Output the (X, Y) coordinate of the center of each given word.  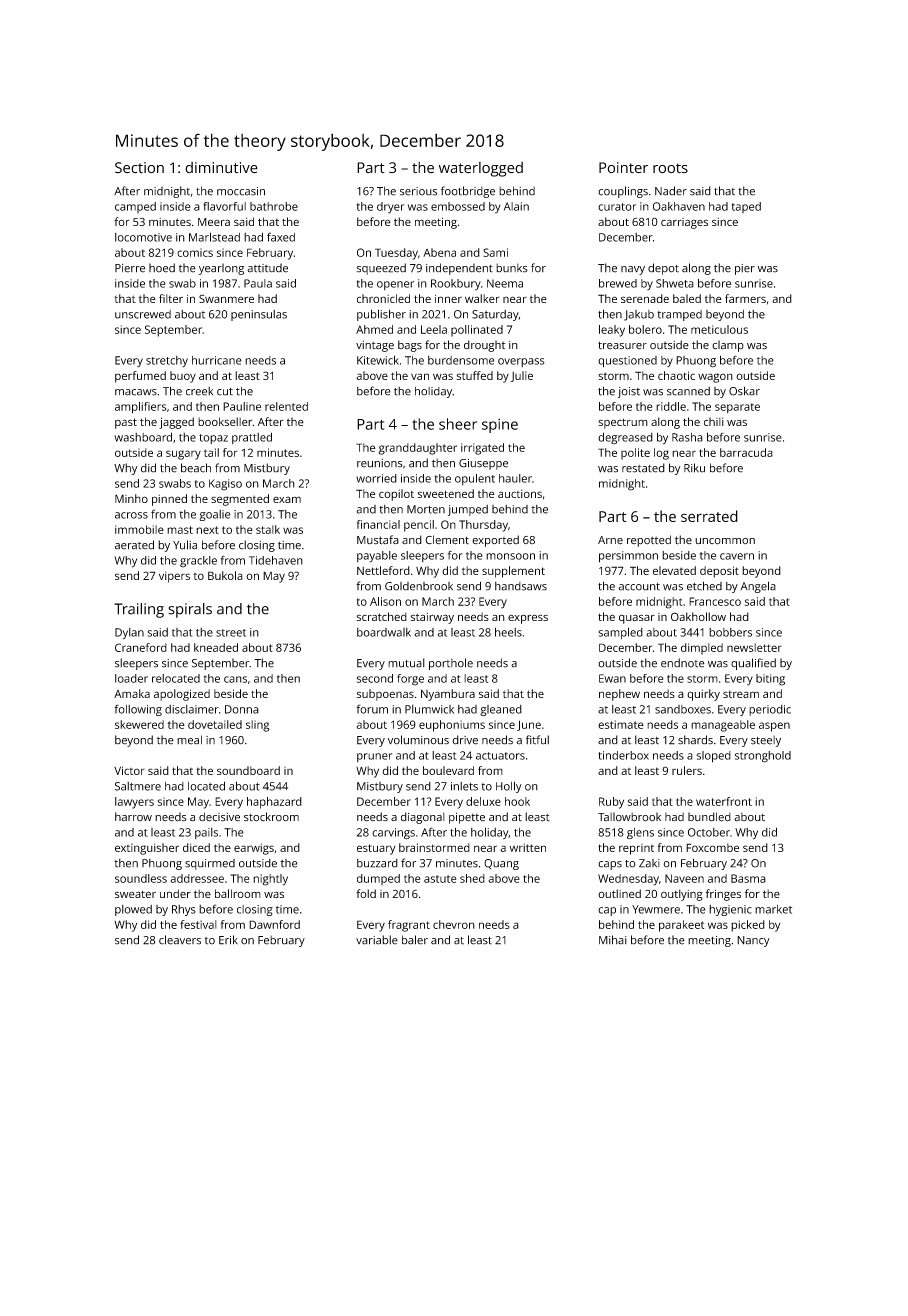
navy (633, 270)
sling (258, 726)
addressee (197, 878)
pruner (374, 757)
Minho (131, 498)
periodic (770, 710)
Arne (610, 540)
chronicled (383, 298)
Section (139, 168)
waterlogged (481, 169)
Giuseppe (483, 464)
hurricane (217, 360)
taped (746, 207)
